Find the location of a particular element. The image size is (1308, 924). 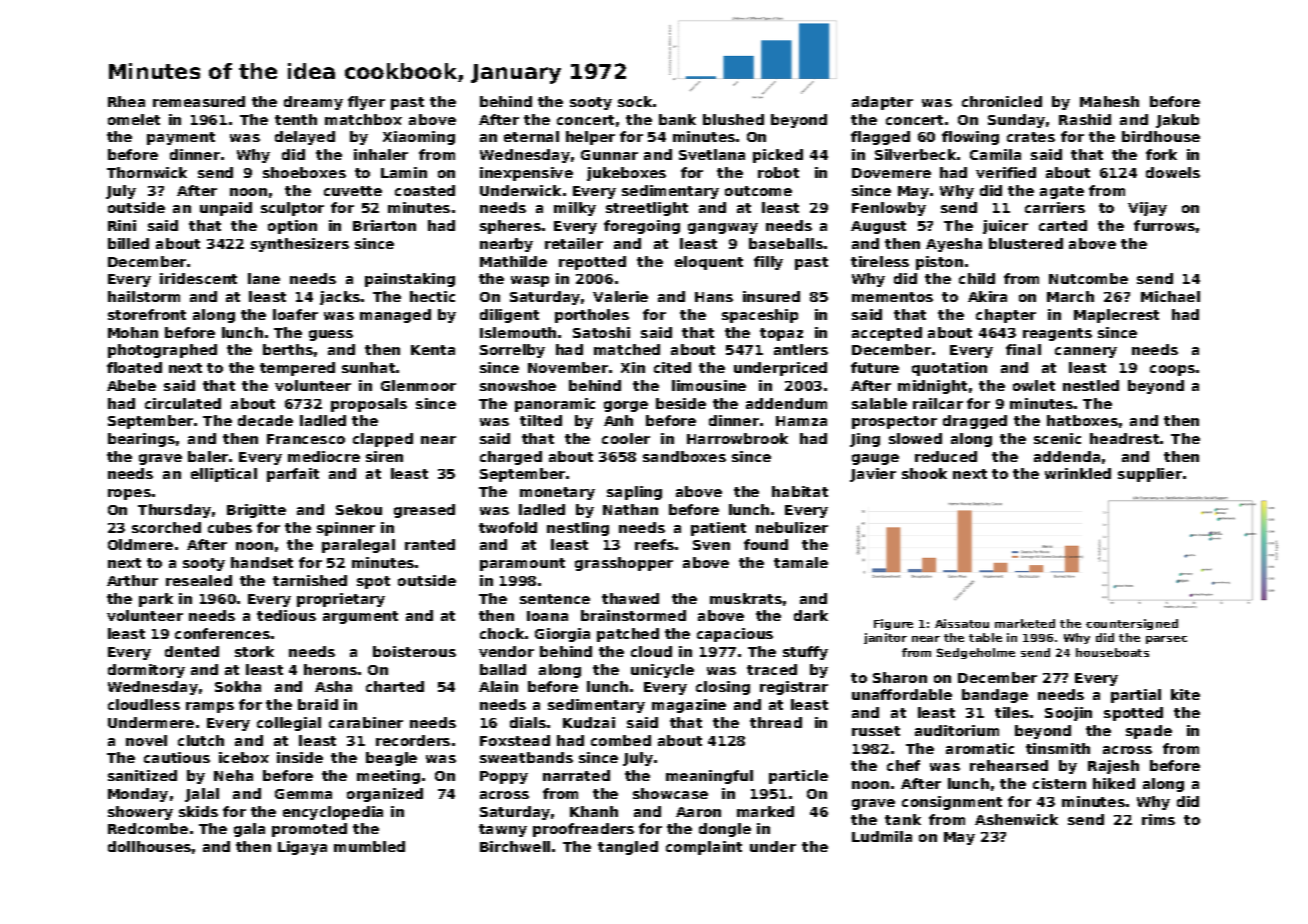

adapter is located at coordinates (882, 103).
